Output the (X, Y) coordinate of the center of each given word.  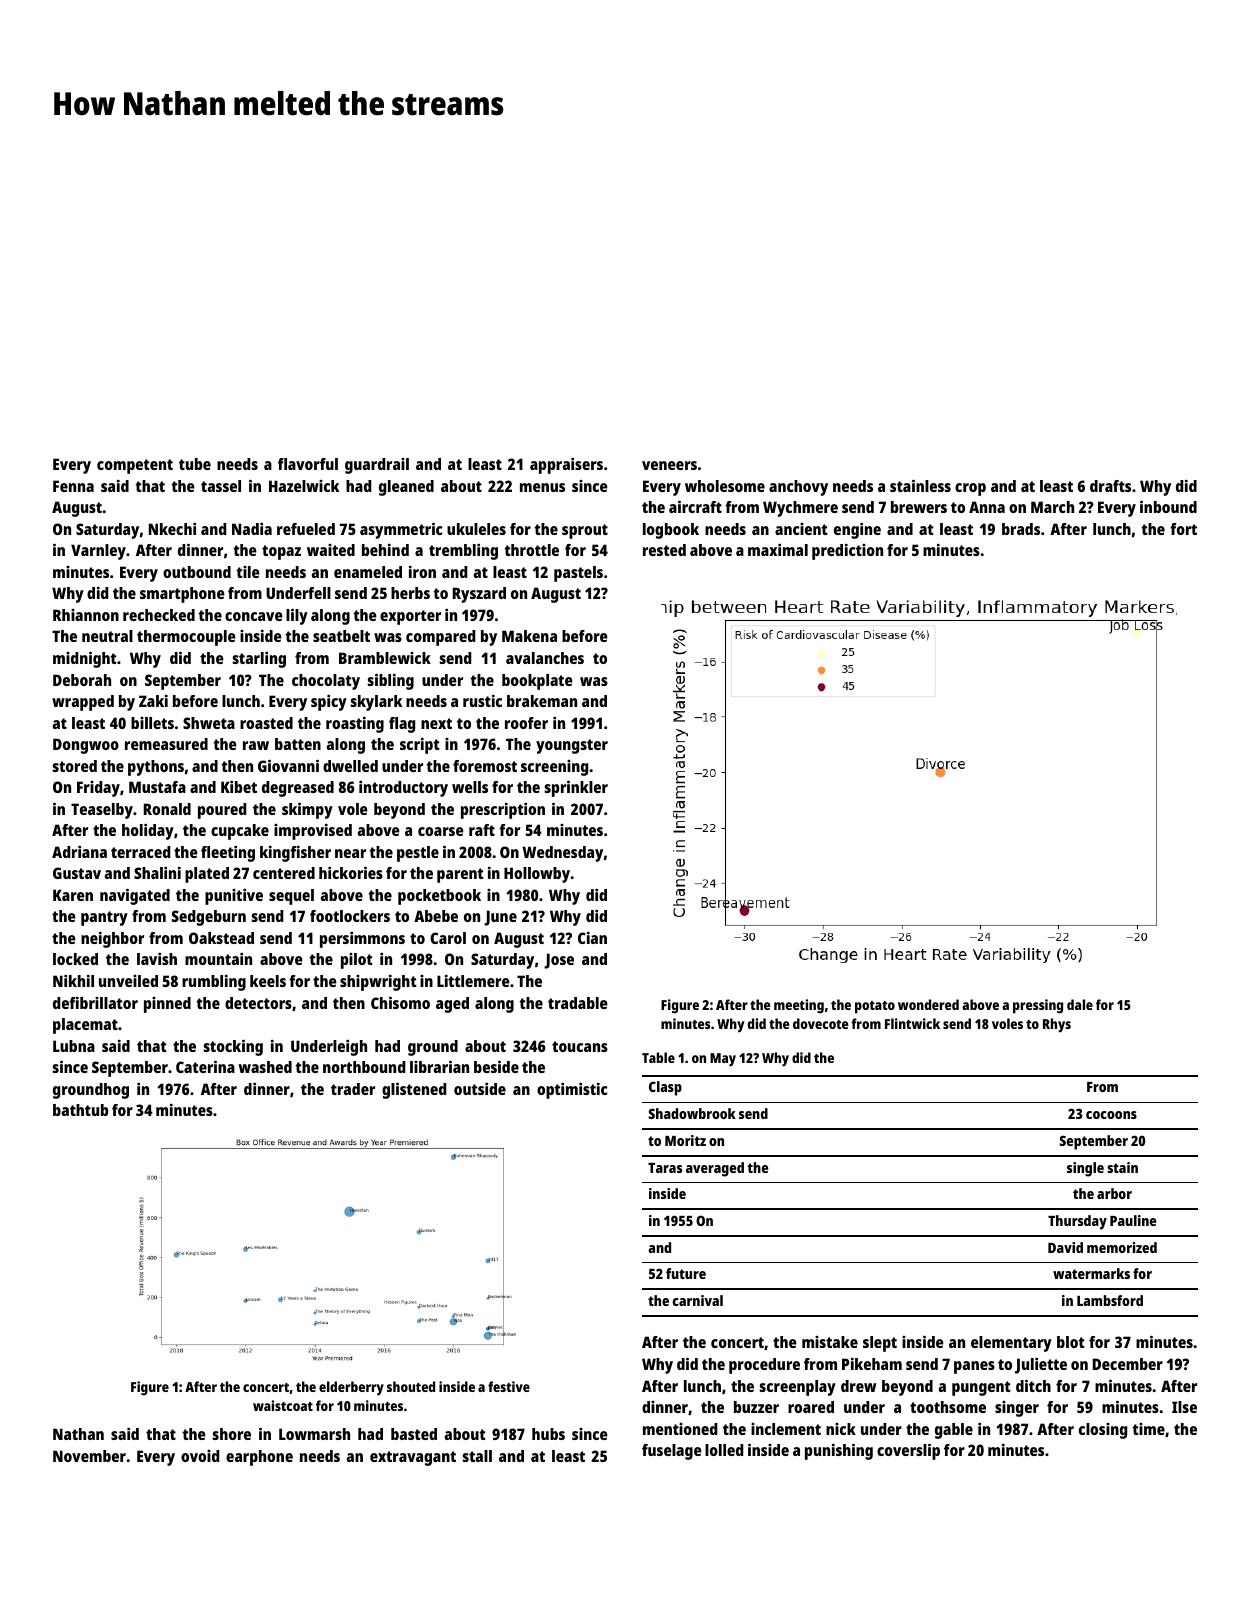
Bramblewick (385, 658)
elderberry (351, 1388)
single (1085, 1169)
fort (1183, 529)
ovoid (200, 1456)
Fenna (73, 486)
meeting (799, 1006)
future (686, 1273)
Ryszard (479, 595)
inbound (1168, 506)
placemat (85, 1026)
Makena (529, 636)
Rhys (1057, 1025)
